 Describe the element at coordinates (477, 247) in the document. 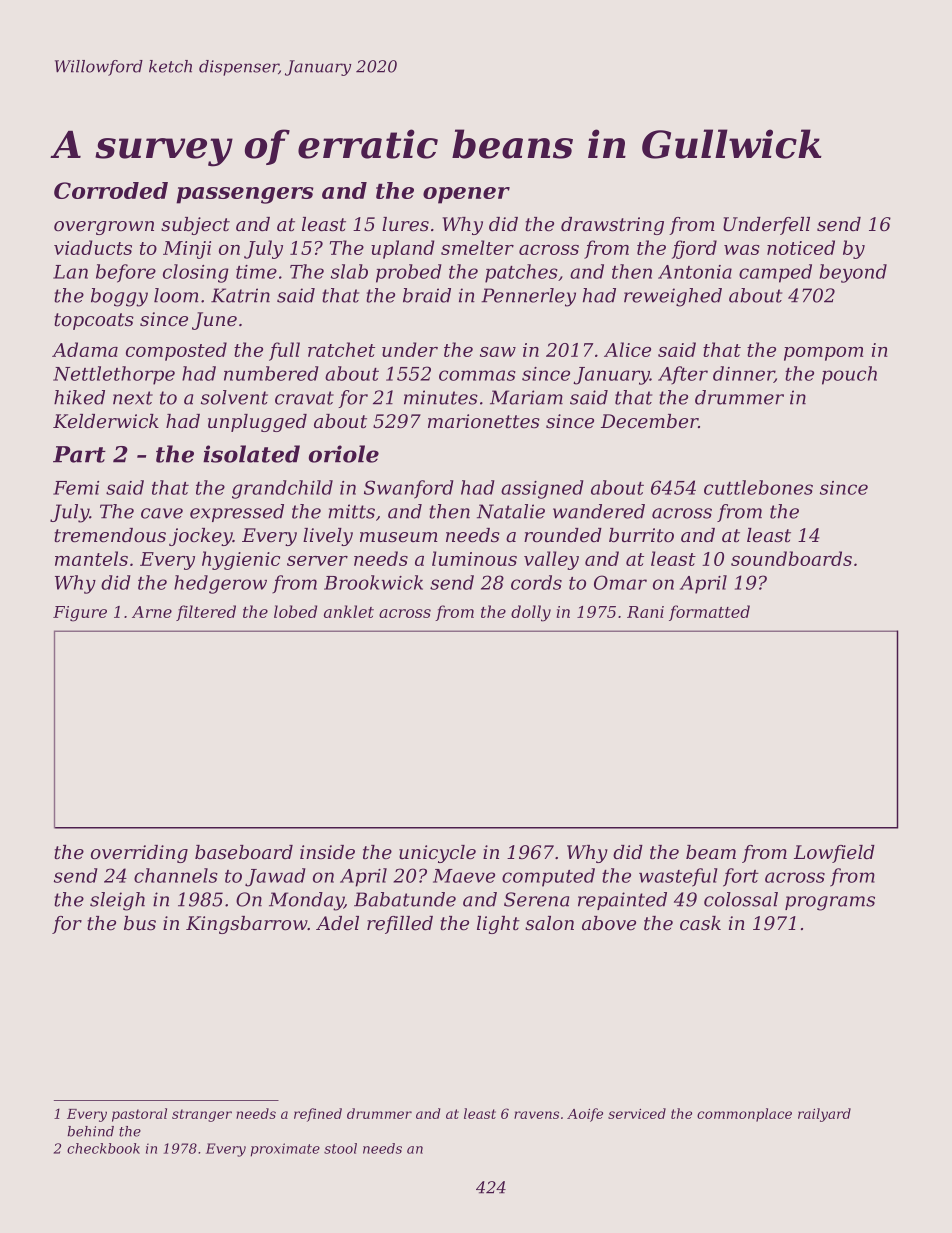

I see `smelter` at that location.
